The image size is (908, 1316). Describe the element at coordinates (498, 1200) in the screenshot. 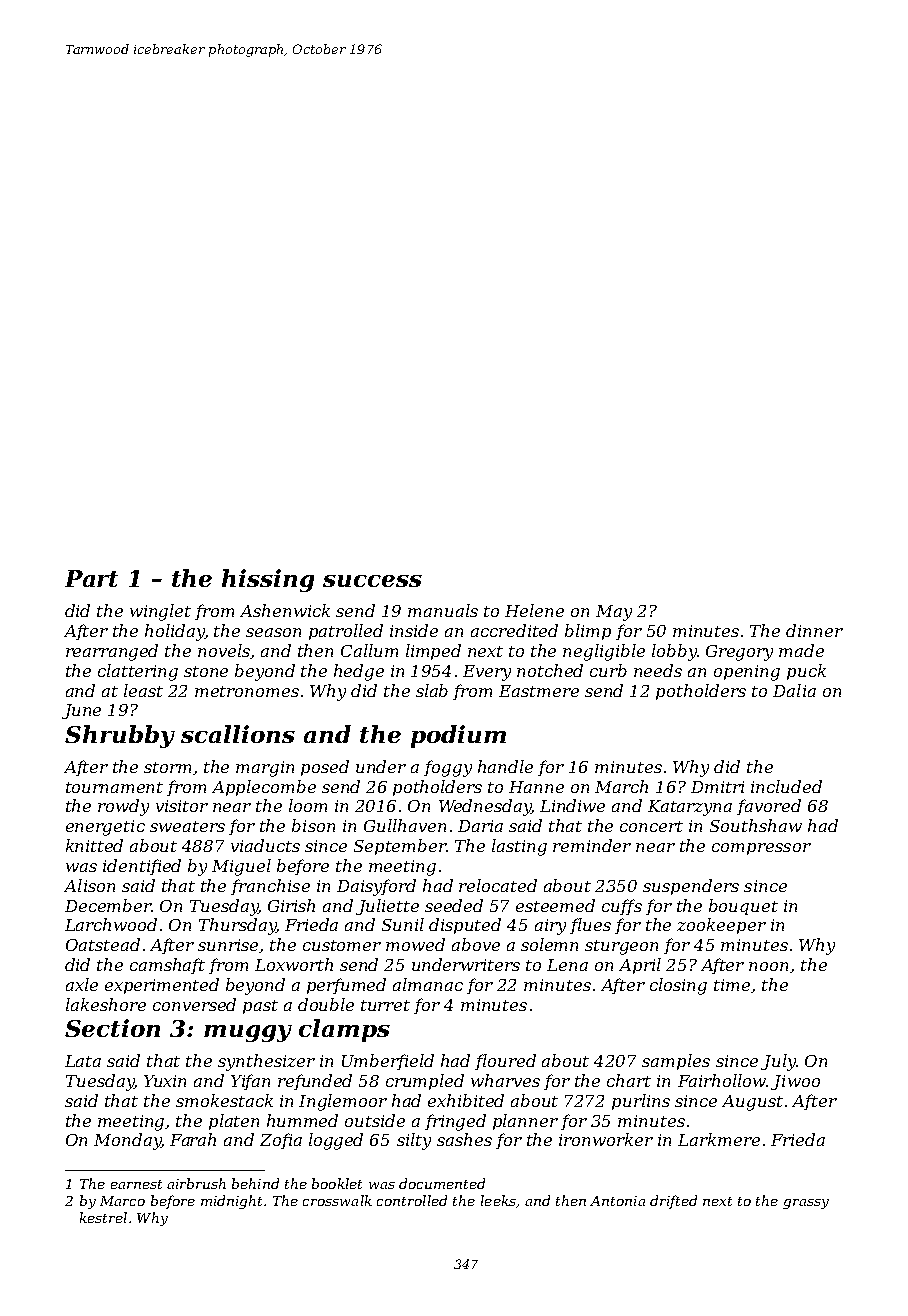

I see `leeks` at that location.
